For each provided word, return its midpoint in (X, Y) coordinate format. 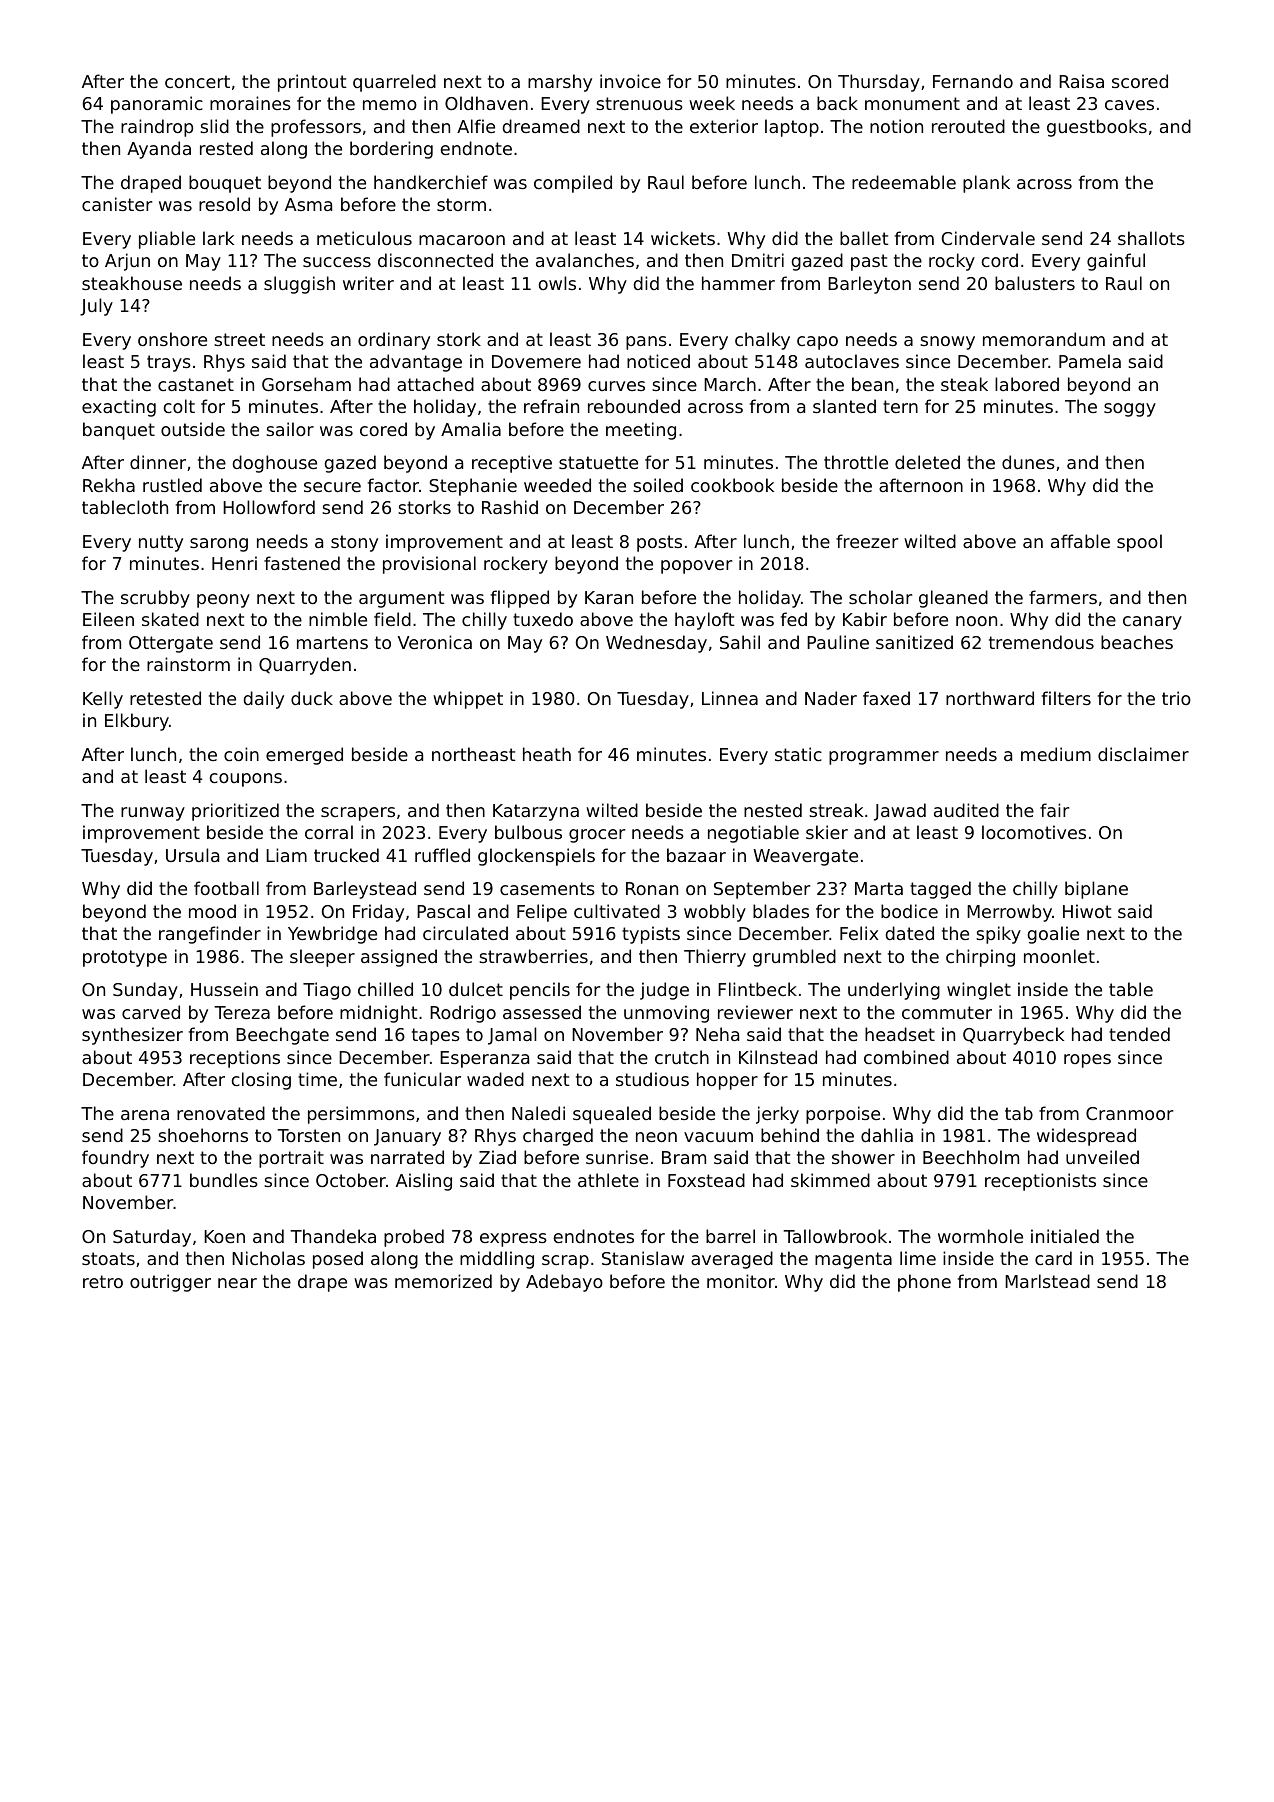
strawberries (533, 956)
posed (338, 1260)
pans (646, 343)
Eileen (108, 619)
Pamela (1090, 361)
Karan (609, 597)
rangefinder (210, 935)
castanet (196, 384)
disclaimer (1143, 754)
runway (153, 814)
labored (1027, 384)
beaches (1137, 642)
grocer (597, 836)
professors (316, 128)
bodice (909, 911)
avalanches (585, 260)
